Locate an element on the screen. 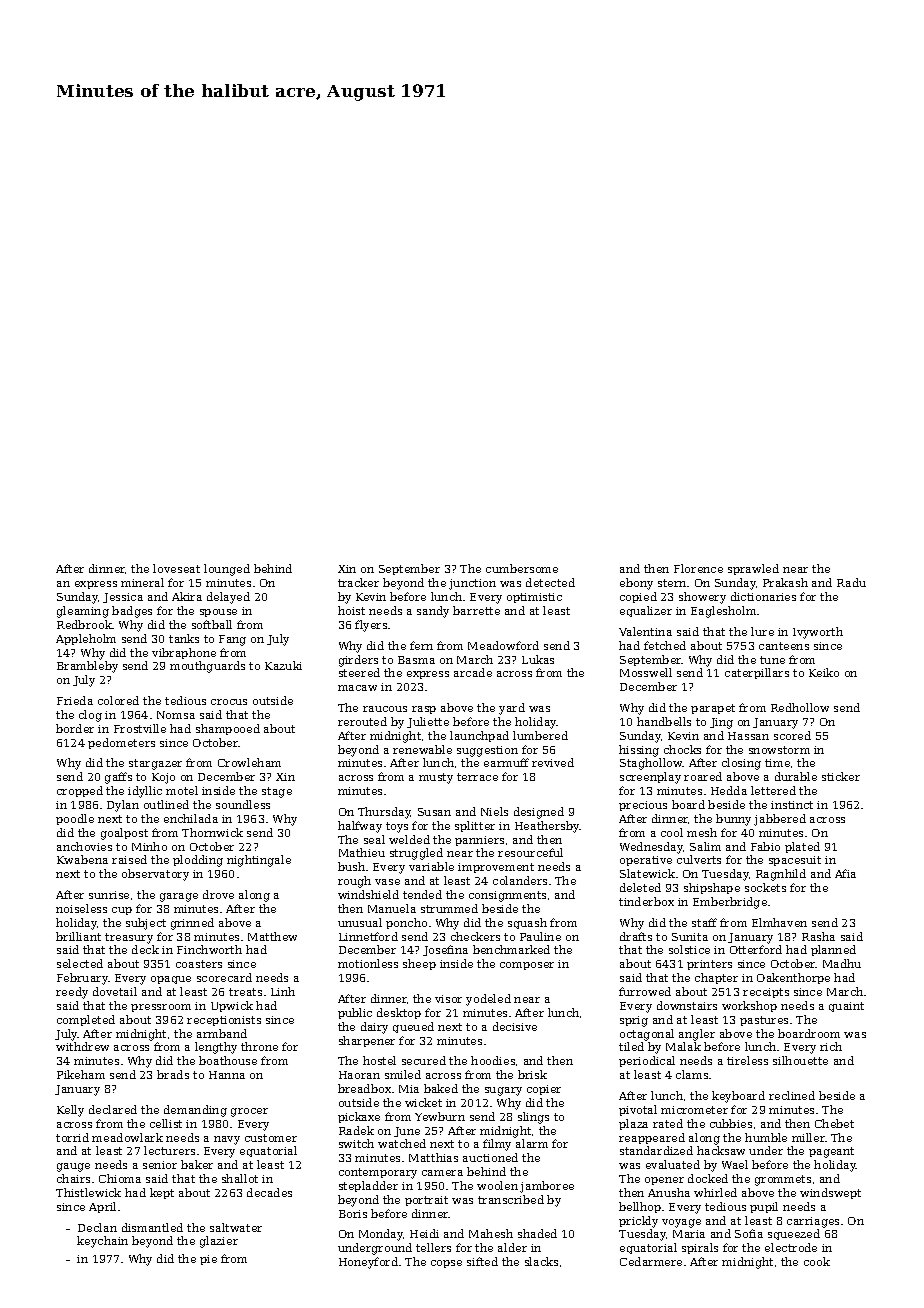 The height and width of the screenshot is (1308, 924). grommets is located at coordinates (783, 1180).
